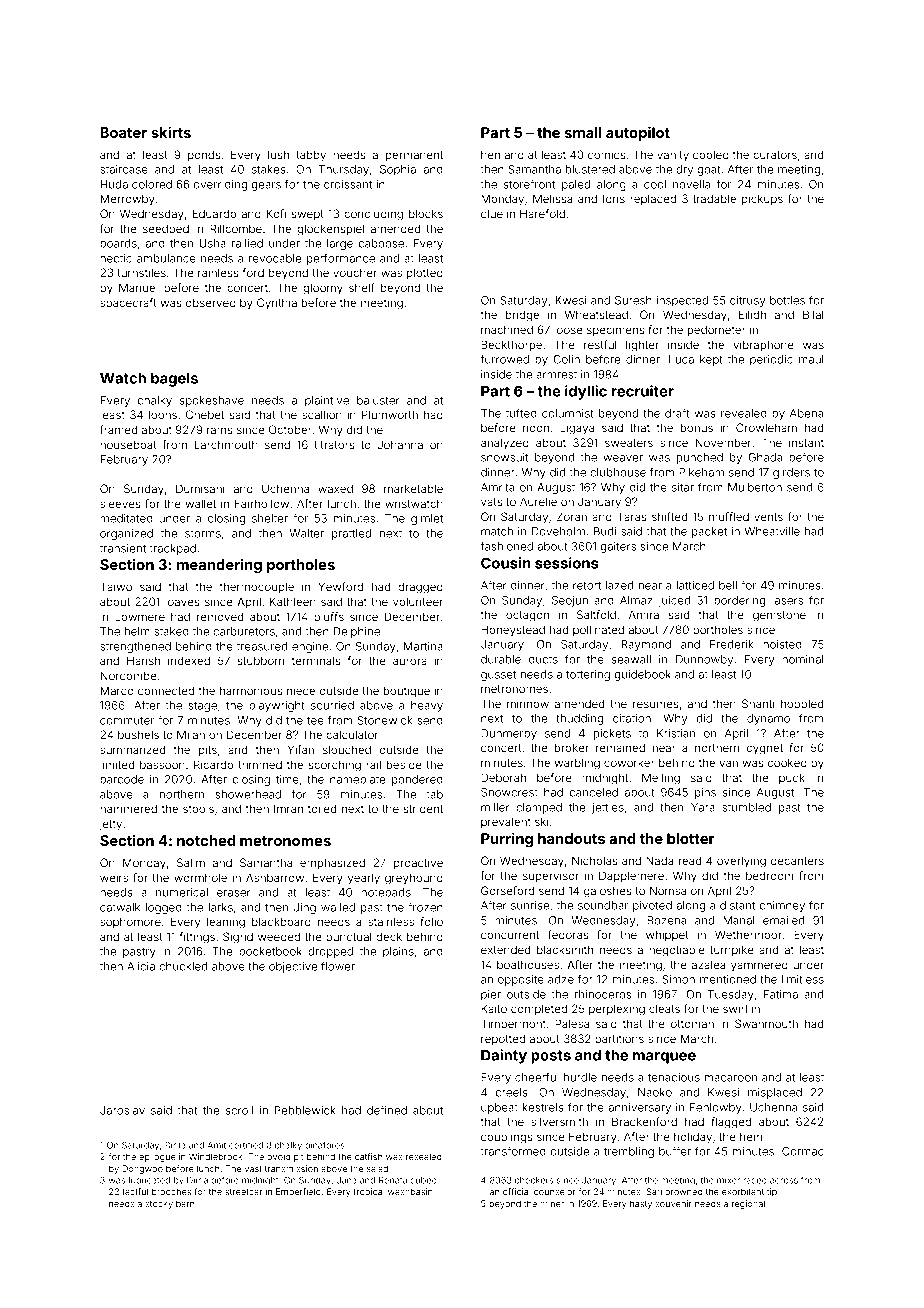 This screenshot has width=924, height=1308. Describe the element at coordinates (278, 154) in the screenshot. I see `lush` at that location.
